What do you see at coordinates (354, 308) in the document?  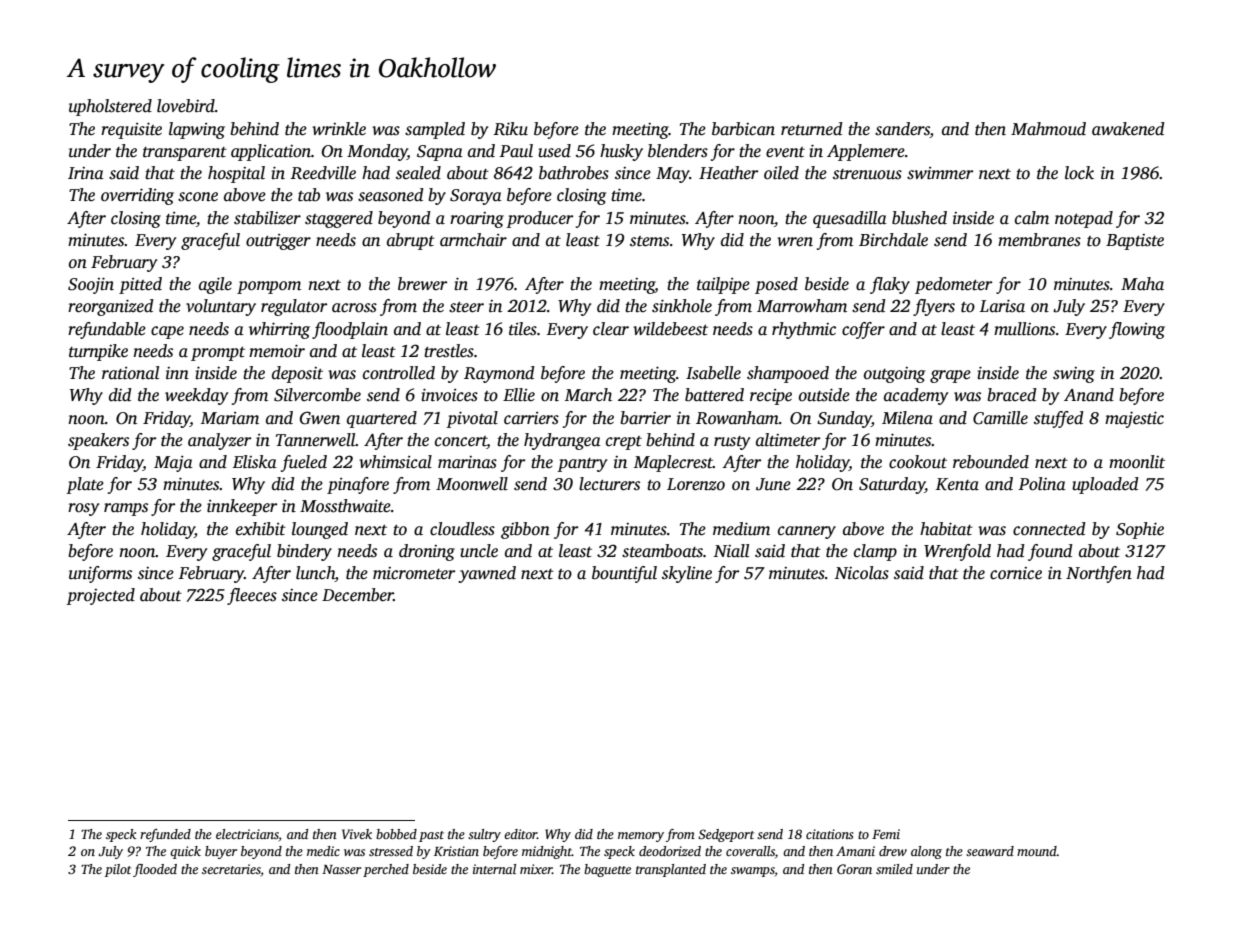 I see `across` at bounding box center [354, 308].
